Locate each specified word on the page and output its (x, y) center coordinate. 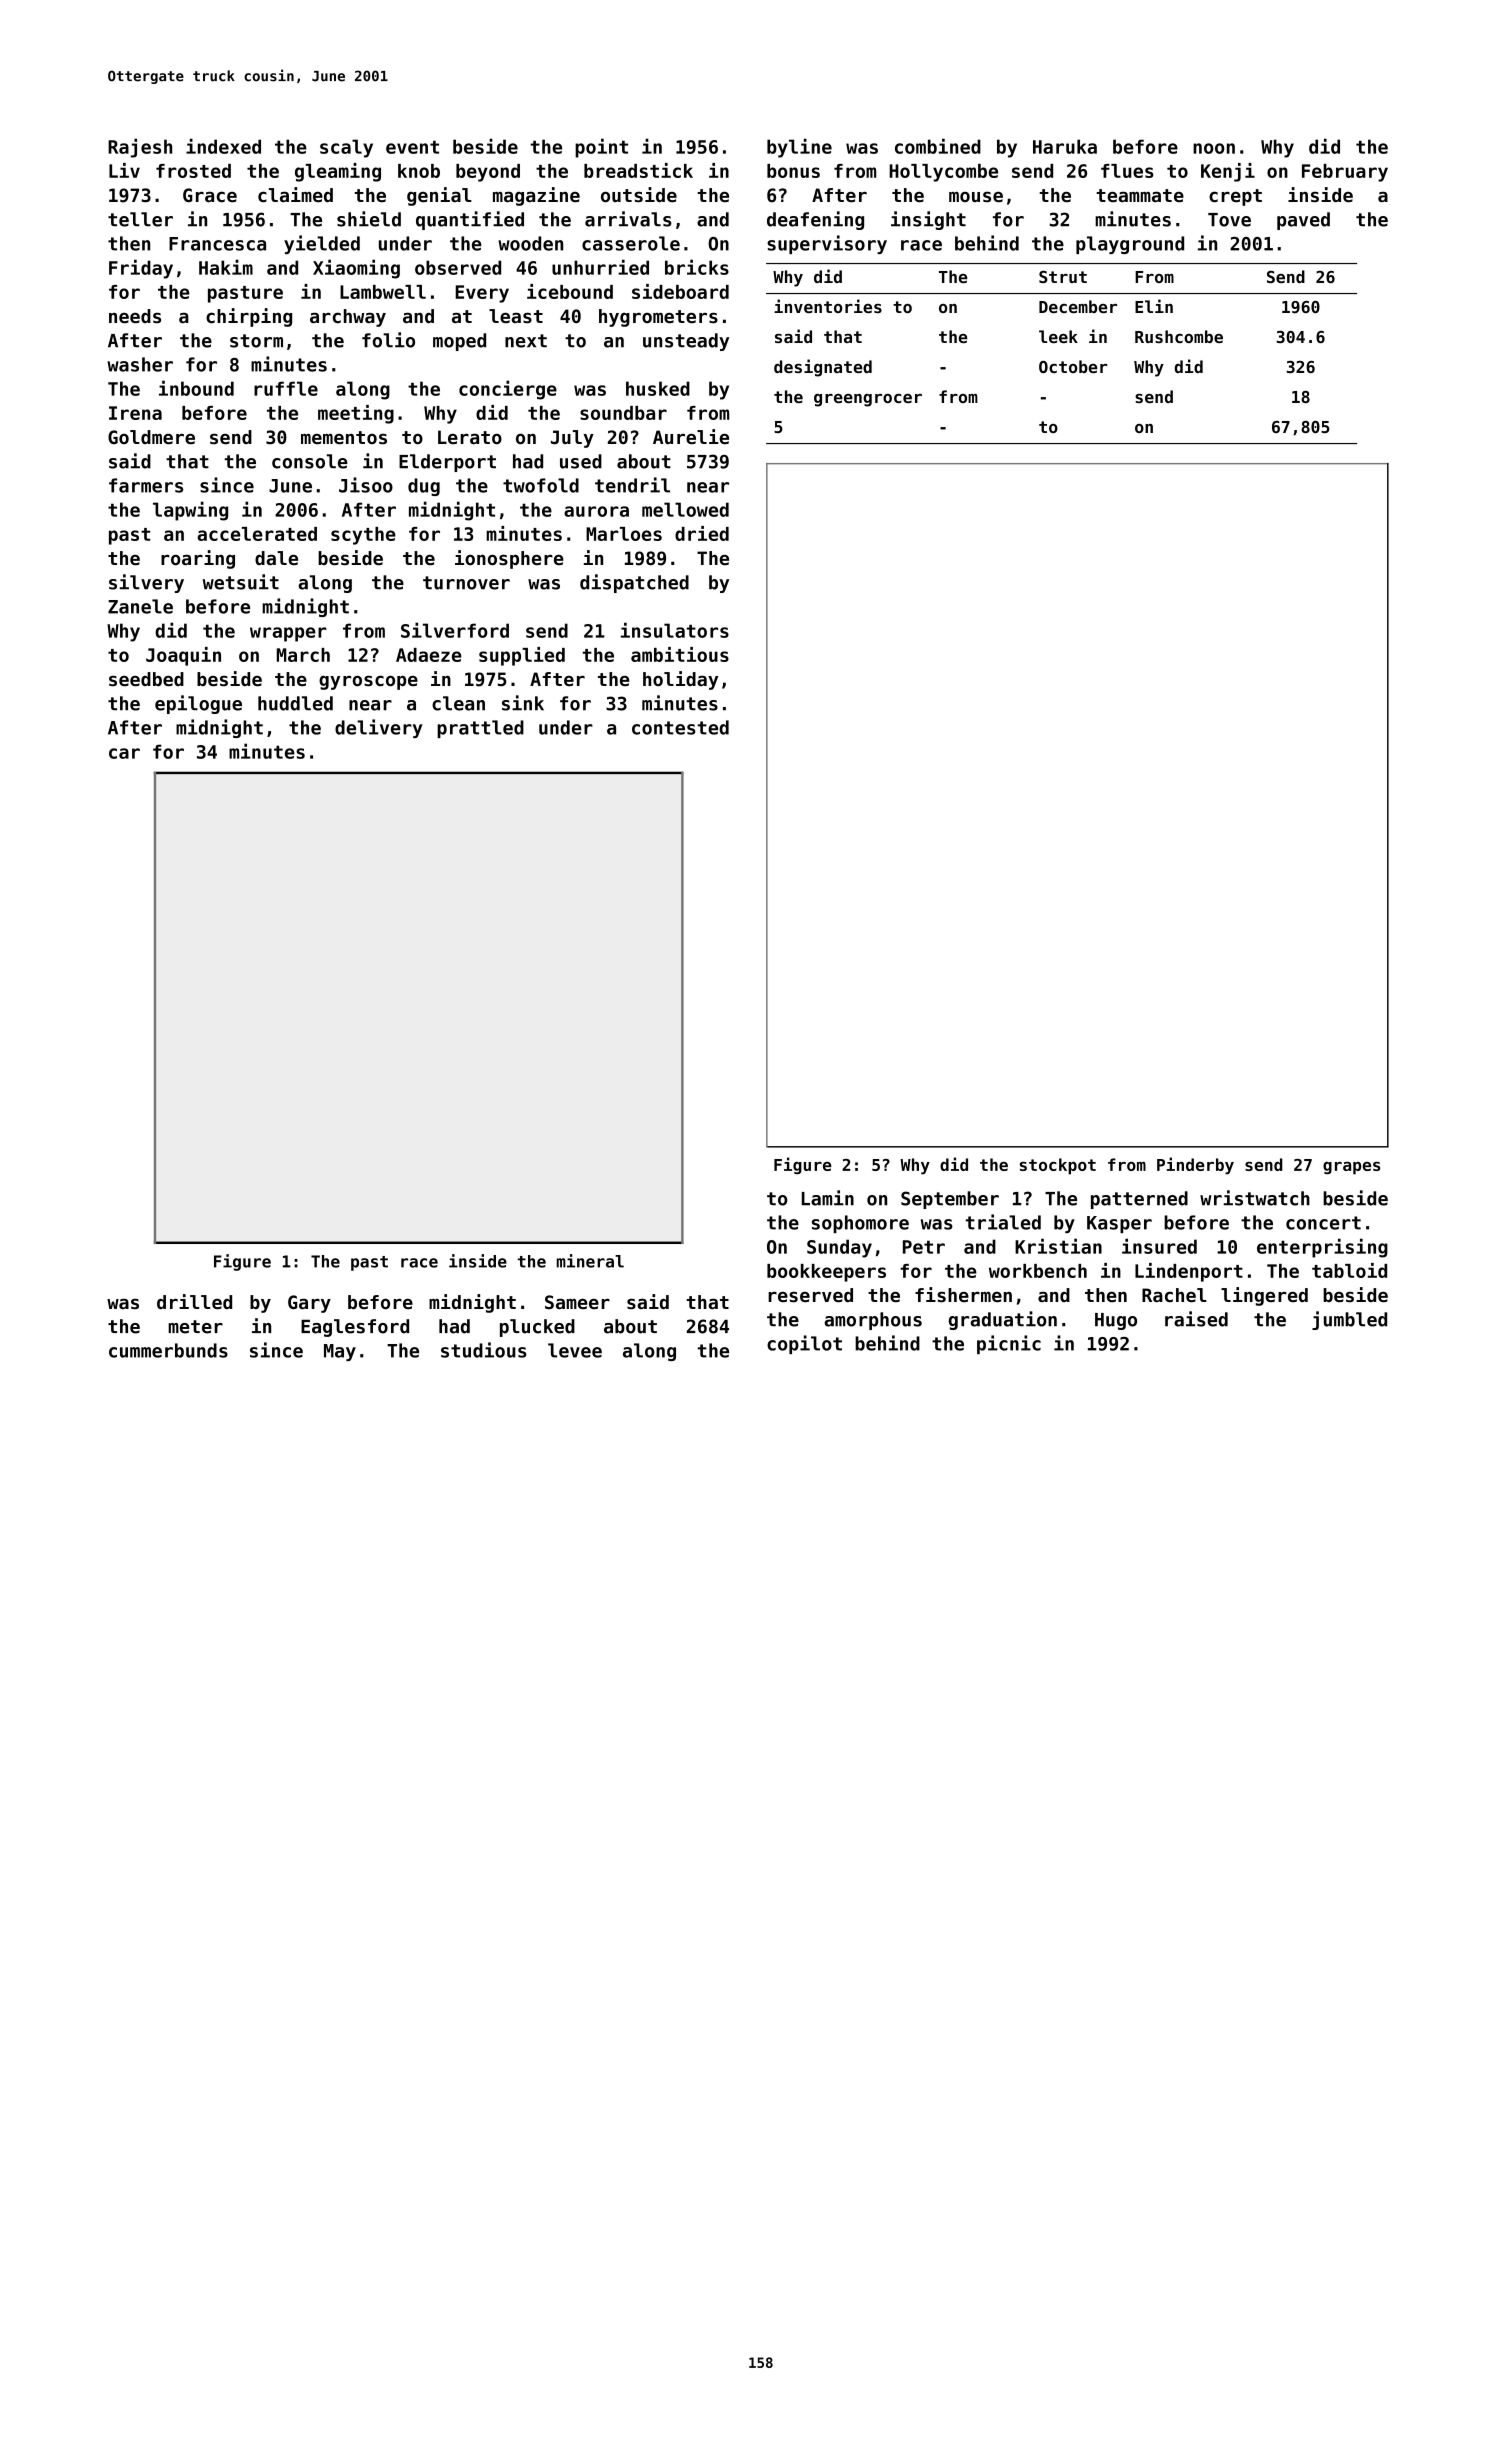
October (1073, 366)
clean (458, 703)
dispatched (634, 583)
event (412, 147)
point (601, 148)
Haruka (1065, 146)
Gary (309, 1304)
